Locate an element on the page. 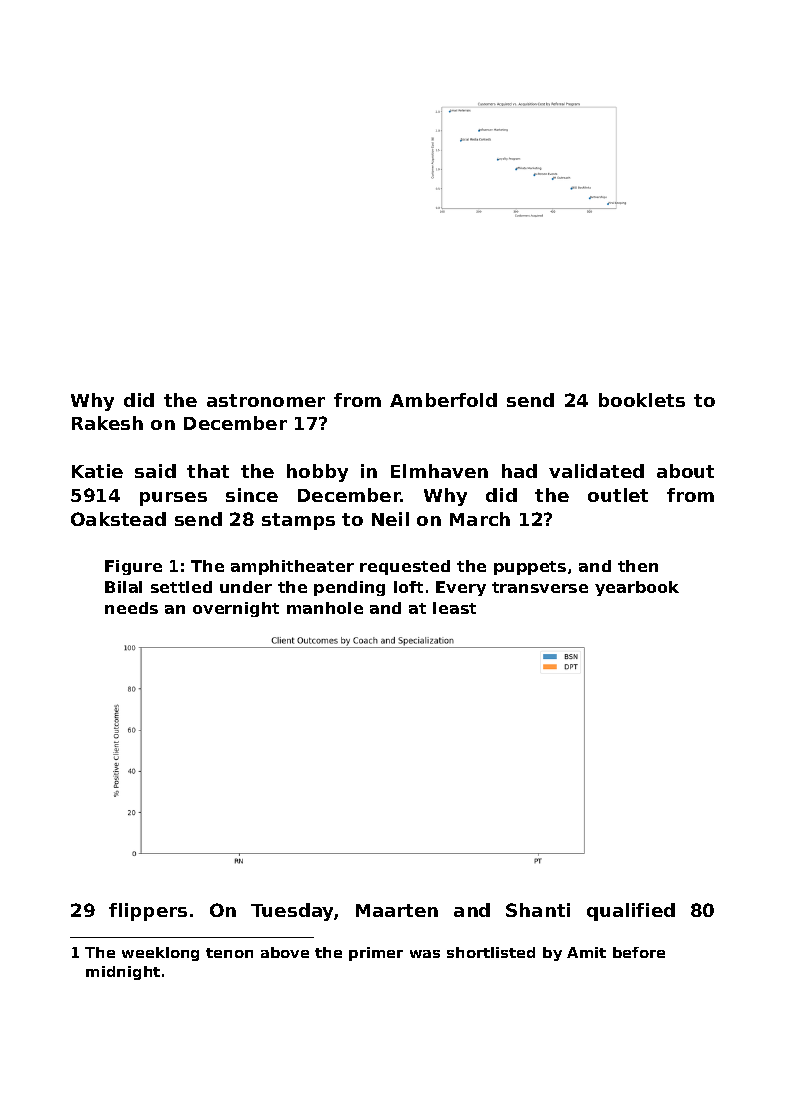 This image has height=1116, width=786. Bilal is located at coordinates (123, 587).
